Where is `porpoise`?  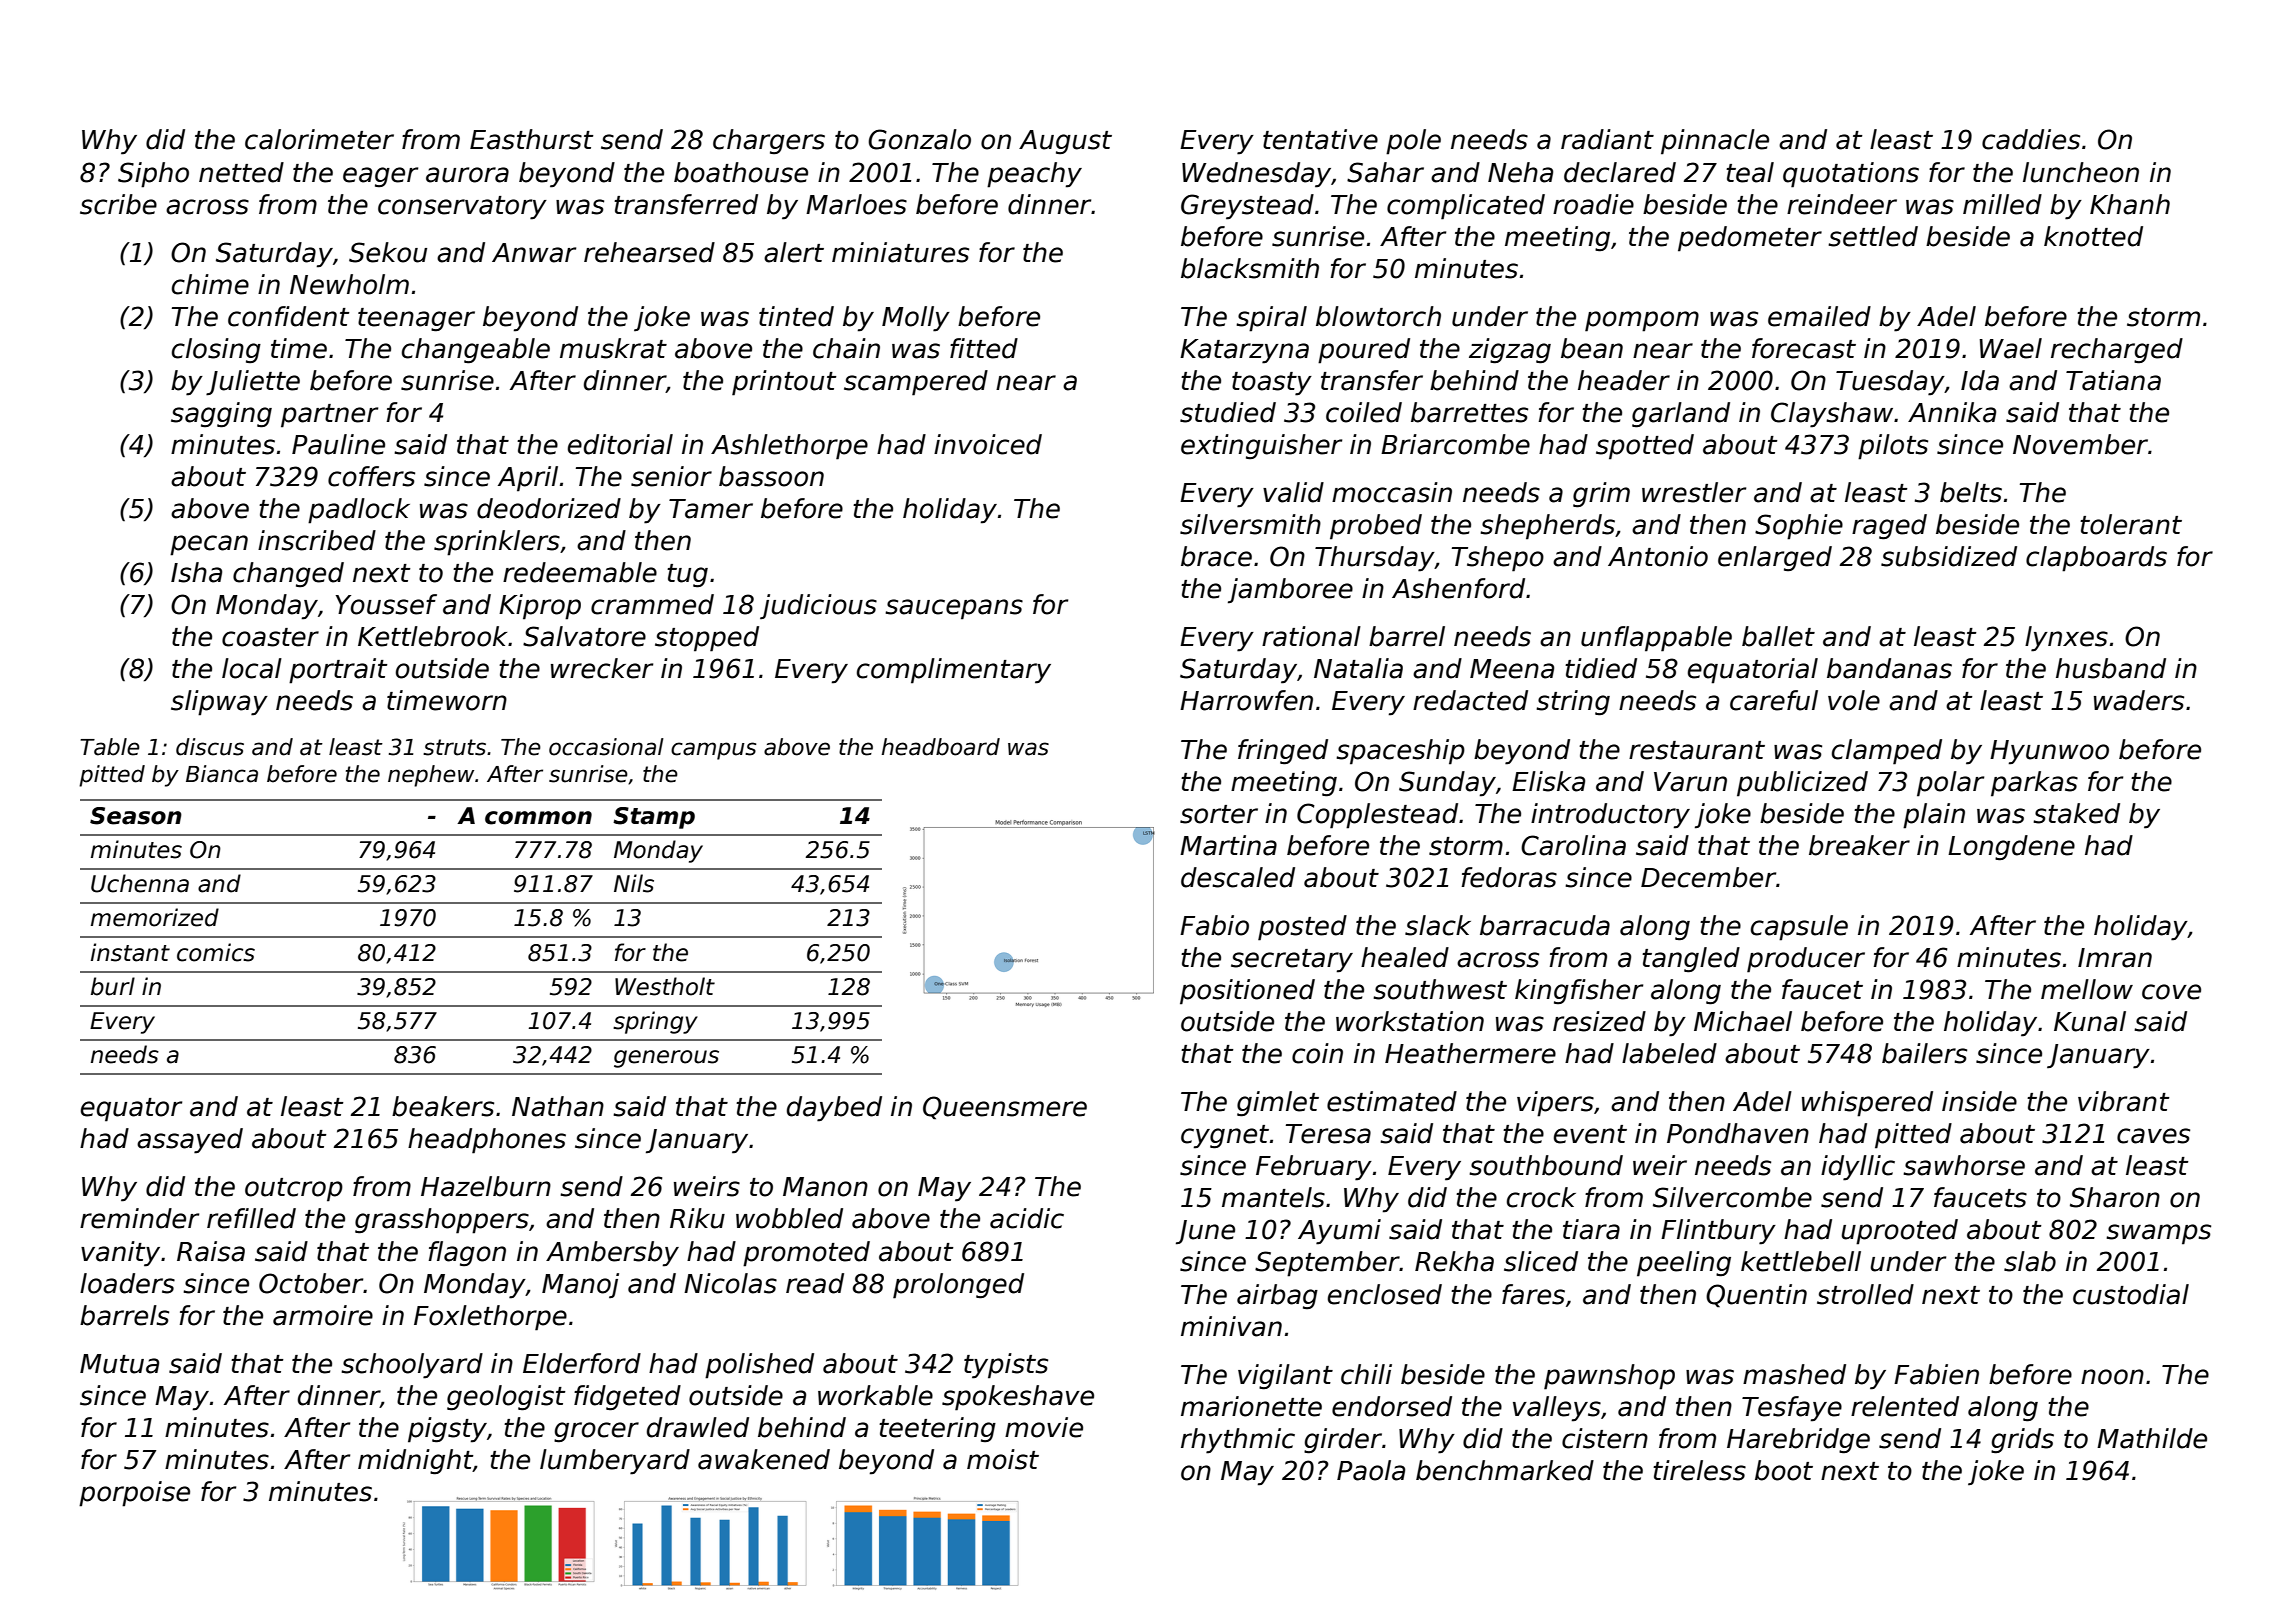 porpoise is located at coordinates (134, 1494).
